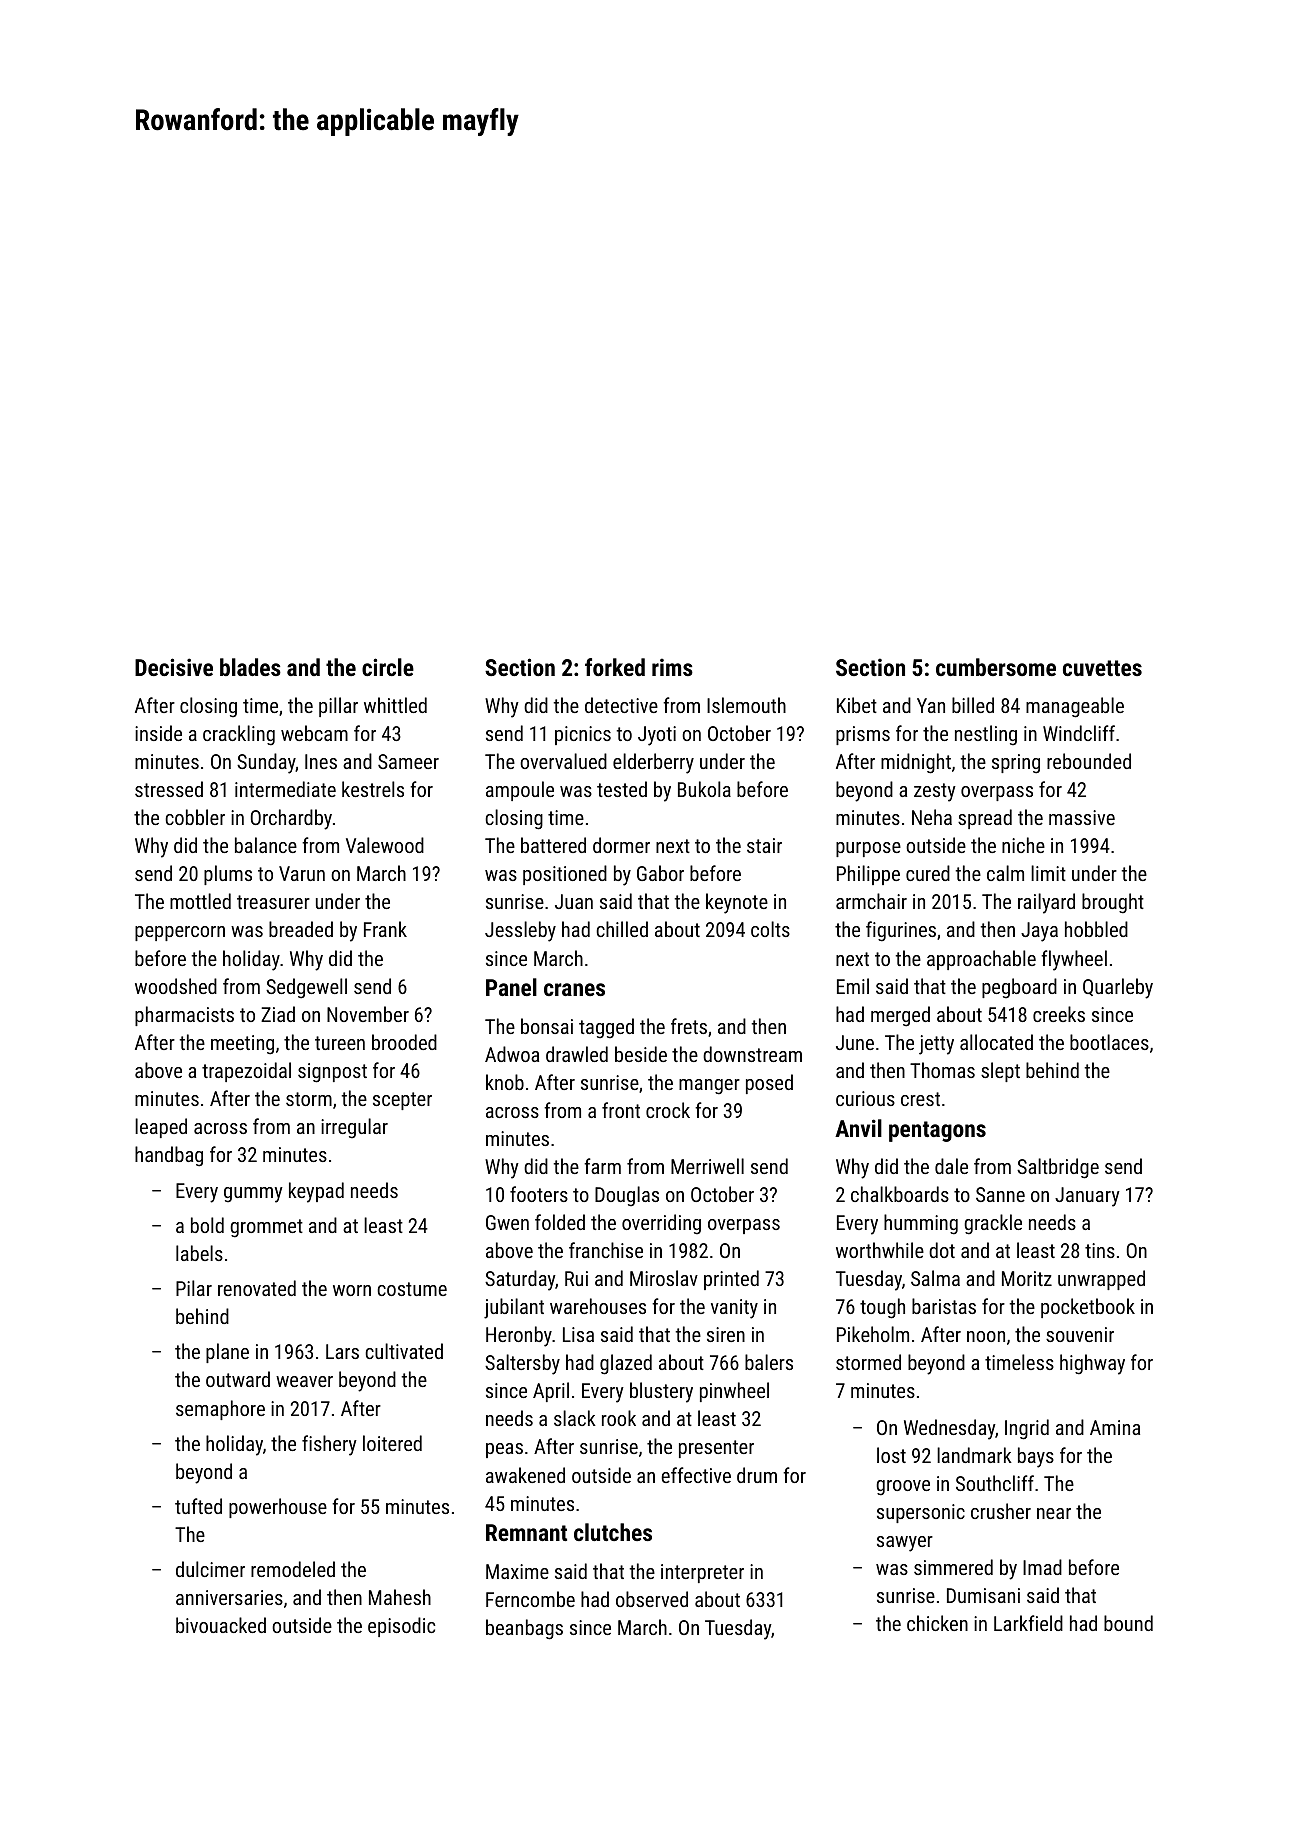 The image size is (1292, 1827). Describe the element at coordinates (936, 1045) in the screenshot. I see `jetty` at that location.
